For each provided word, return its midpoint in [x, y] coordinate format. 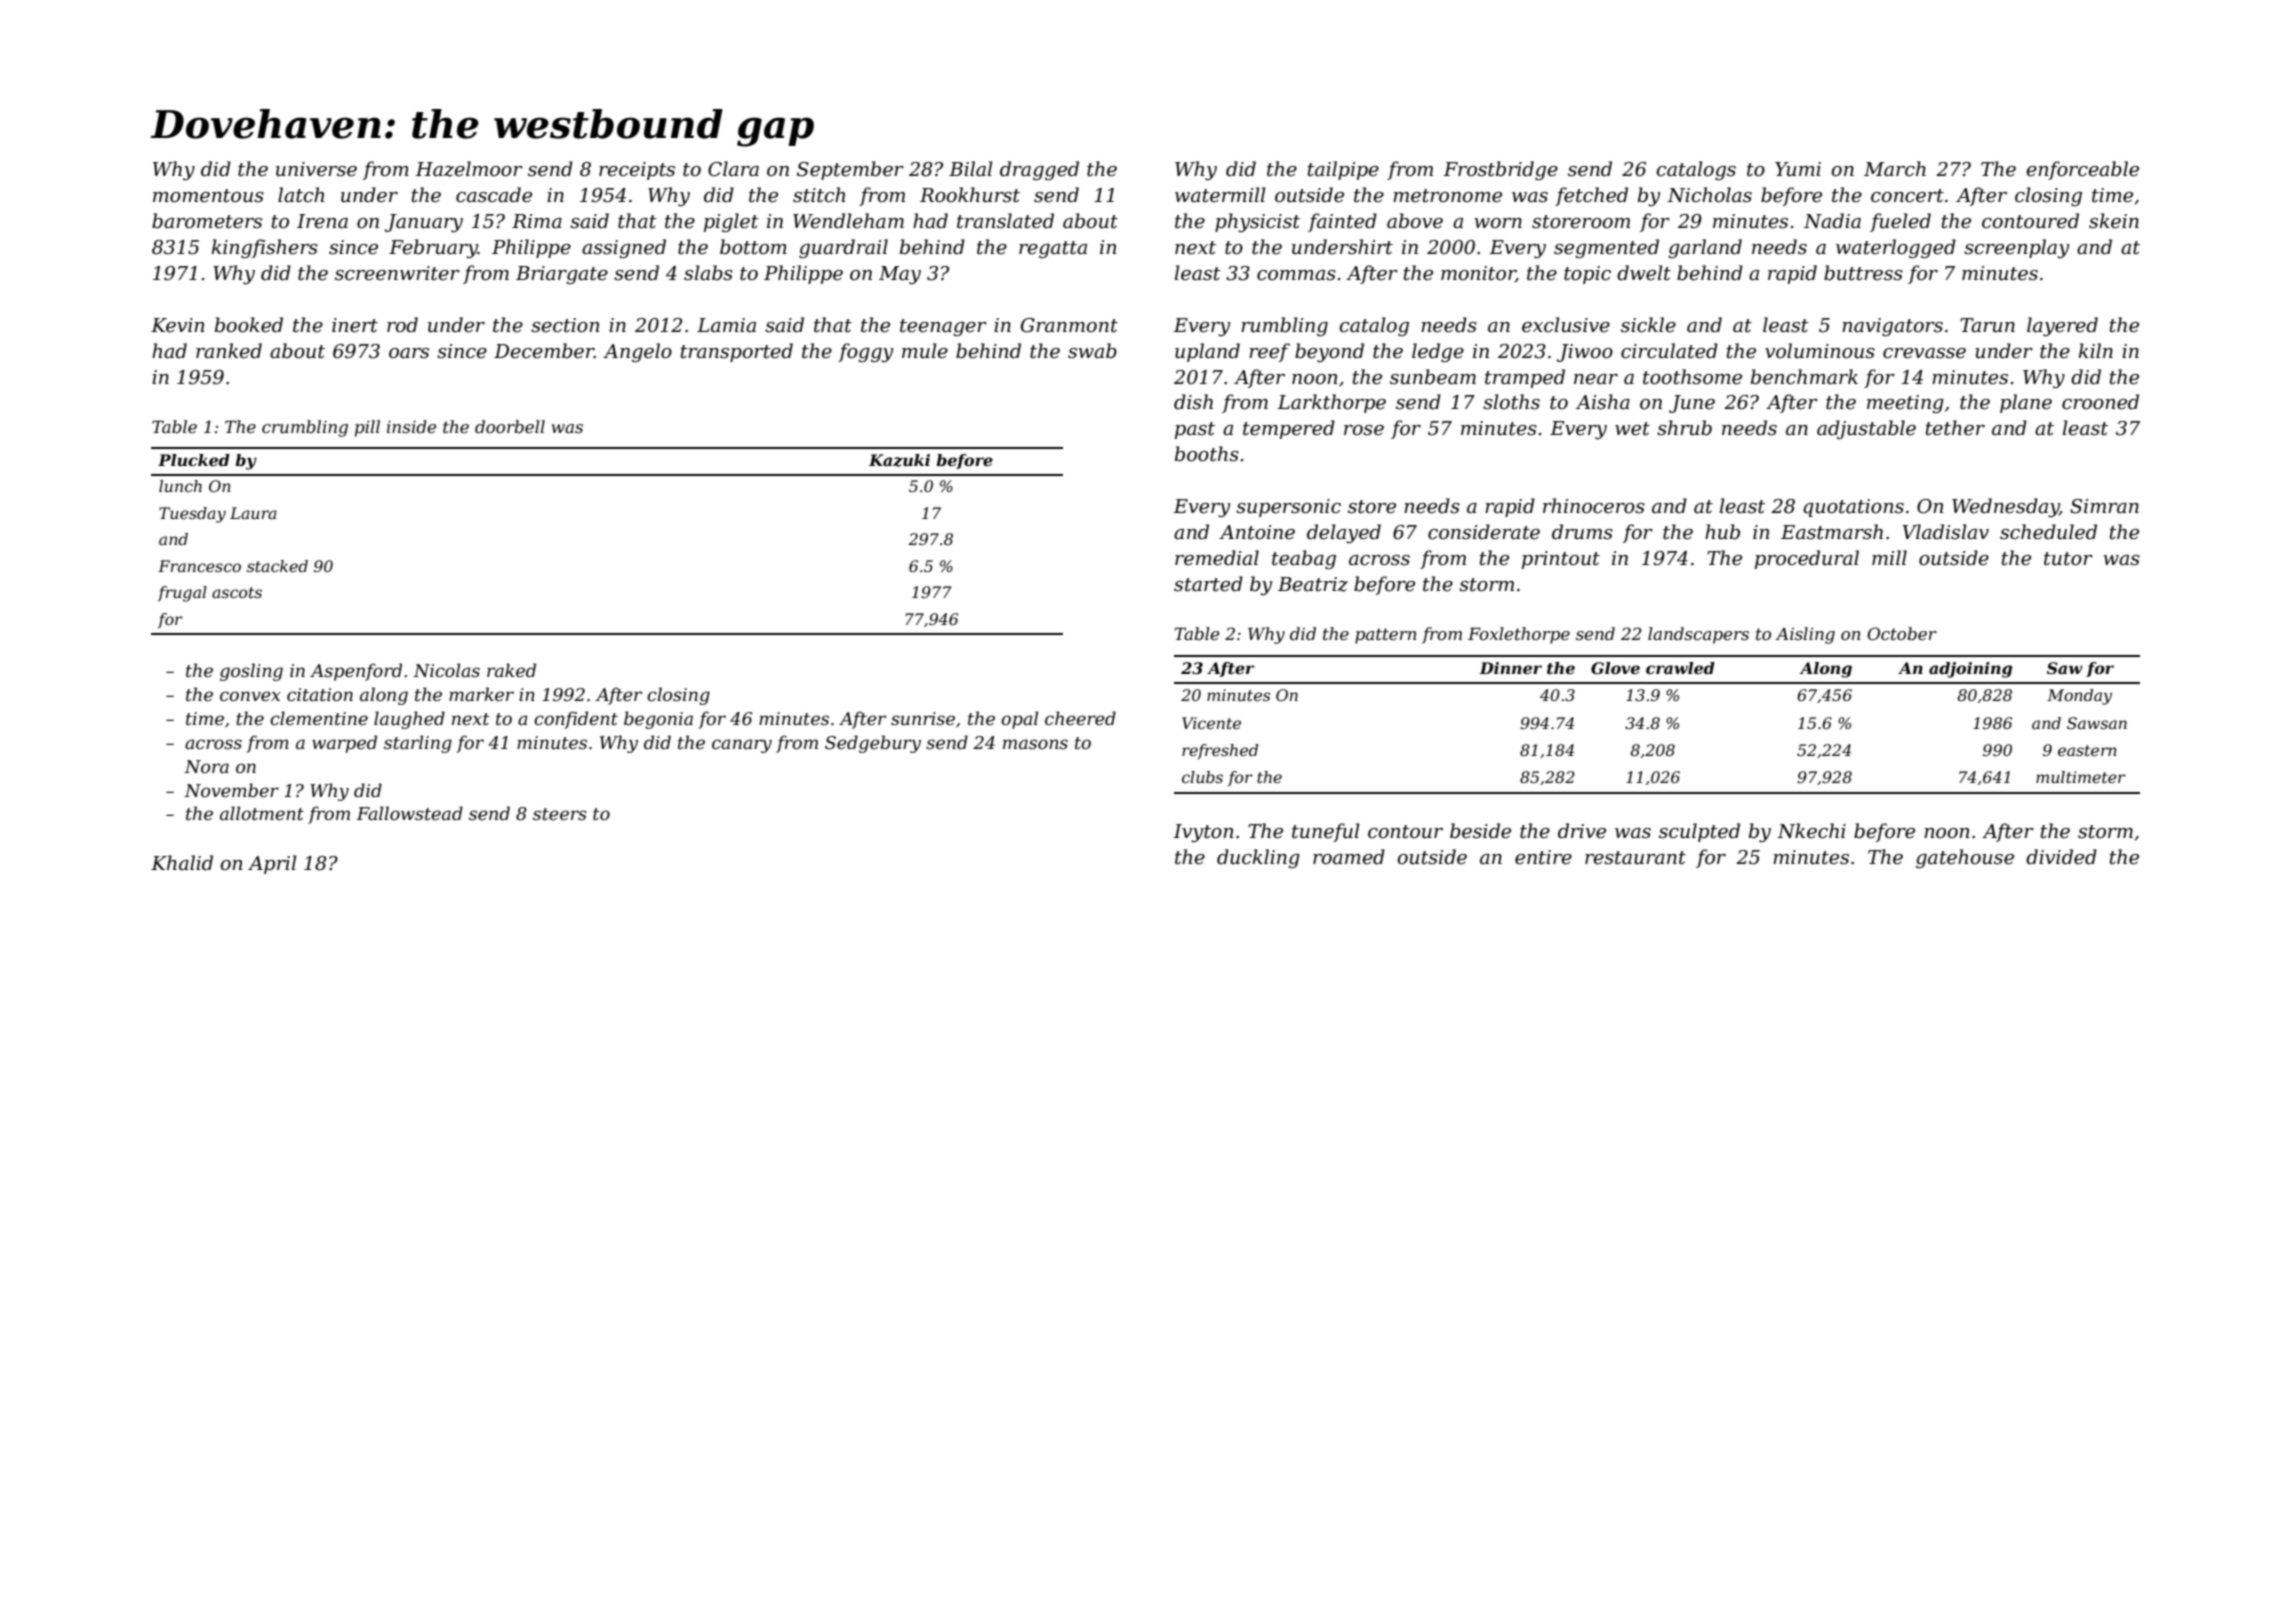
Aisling [1805, 635]
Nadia [1832, 221]
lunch [180, 486]
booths [1207, 454]
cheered [1080, 718]
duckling [1258, 858]
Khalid [182, 863]
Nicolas [446, 670]
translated [1005, 221]
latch [301, 195]
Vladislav [1945, 532]
